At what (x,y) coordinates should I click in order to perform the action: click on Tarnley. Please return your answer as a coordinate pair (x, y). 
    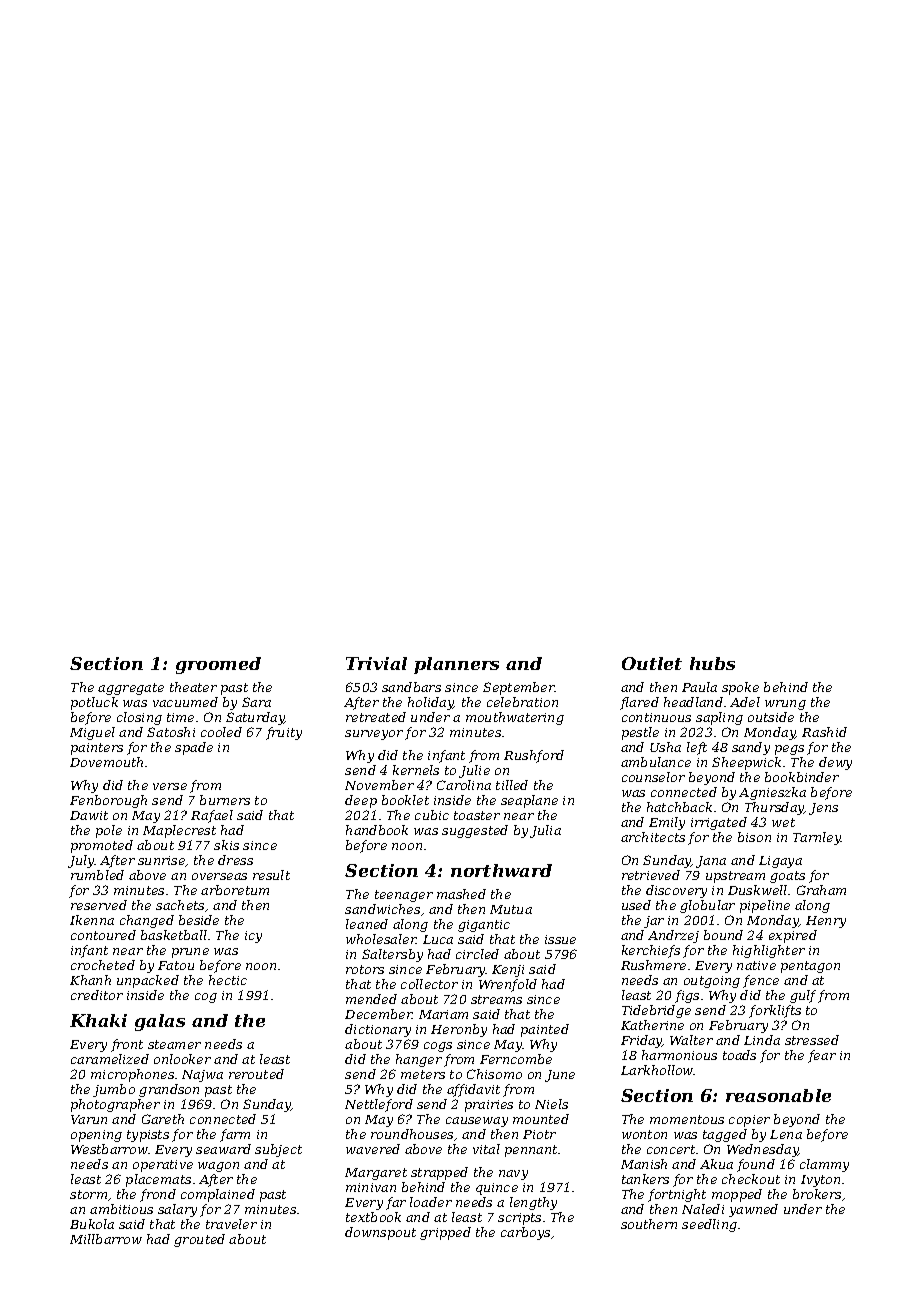
    Looking at the image, I should click on (817, 838).
